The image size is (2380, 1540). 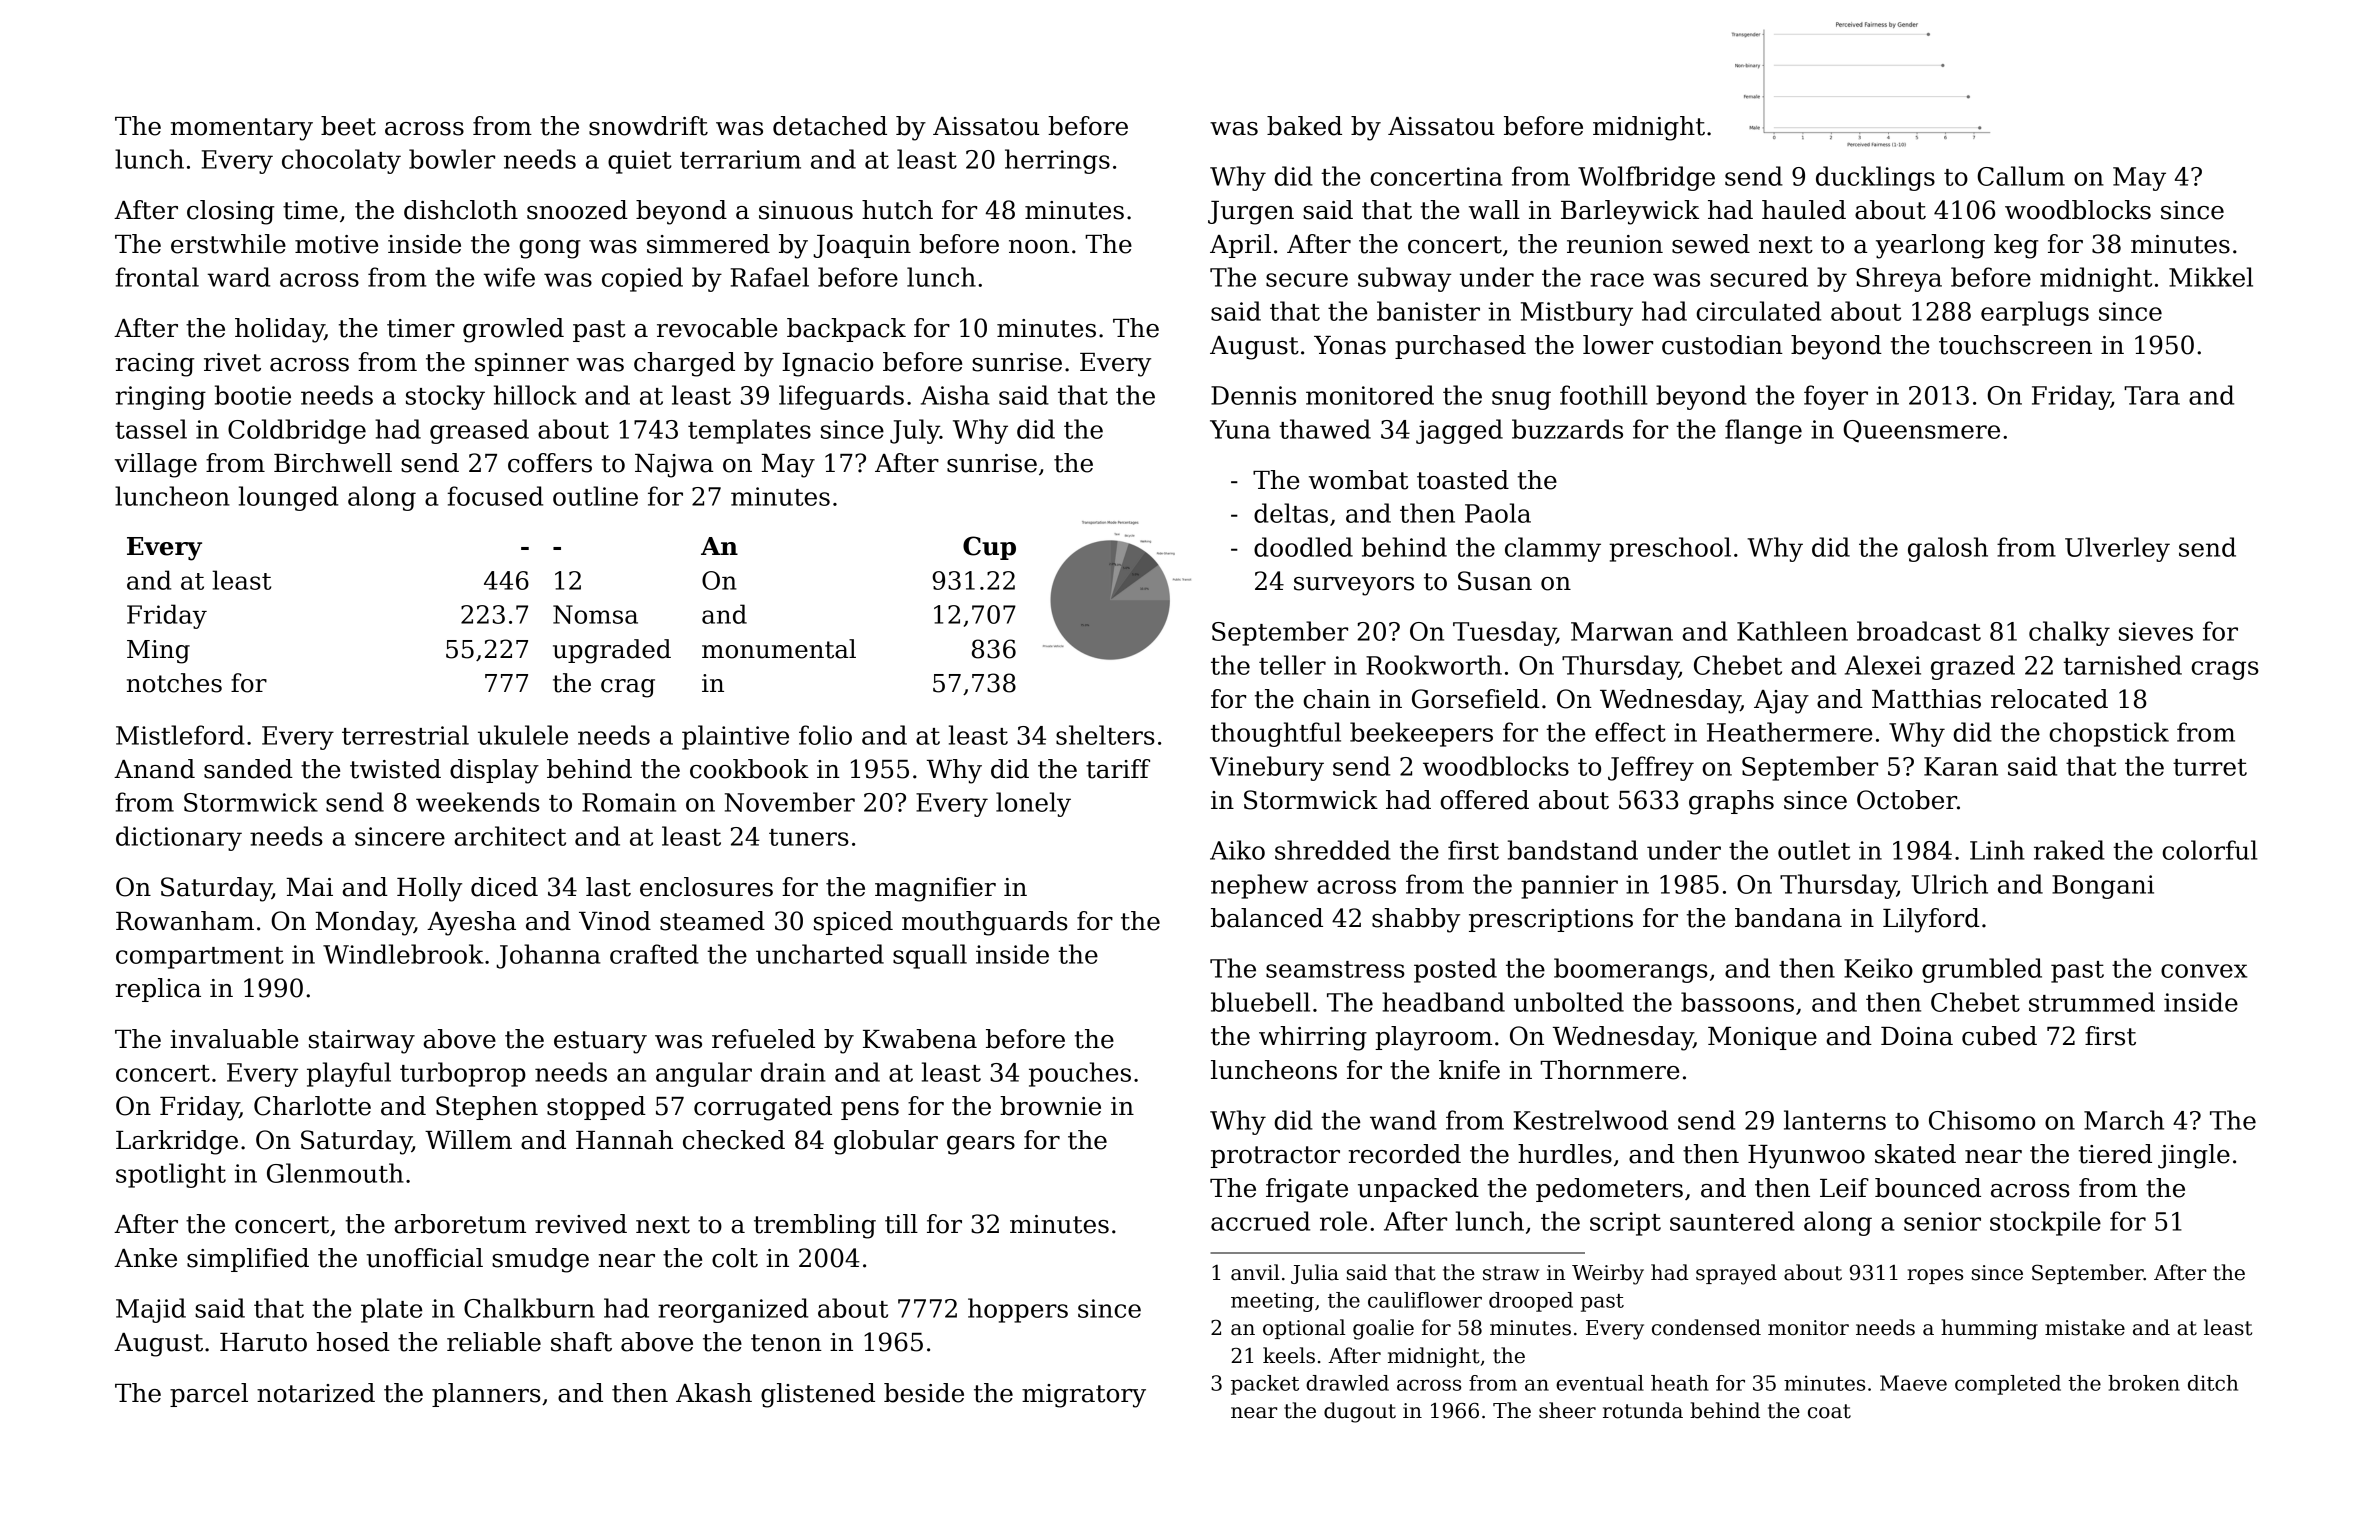 What do you see at coordinates (1057, 161) in the screenshot?
I see `herrings` at bounding box center [1057, 161].
